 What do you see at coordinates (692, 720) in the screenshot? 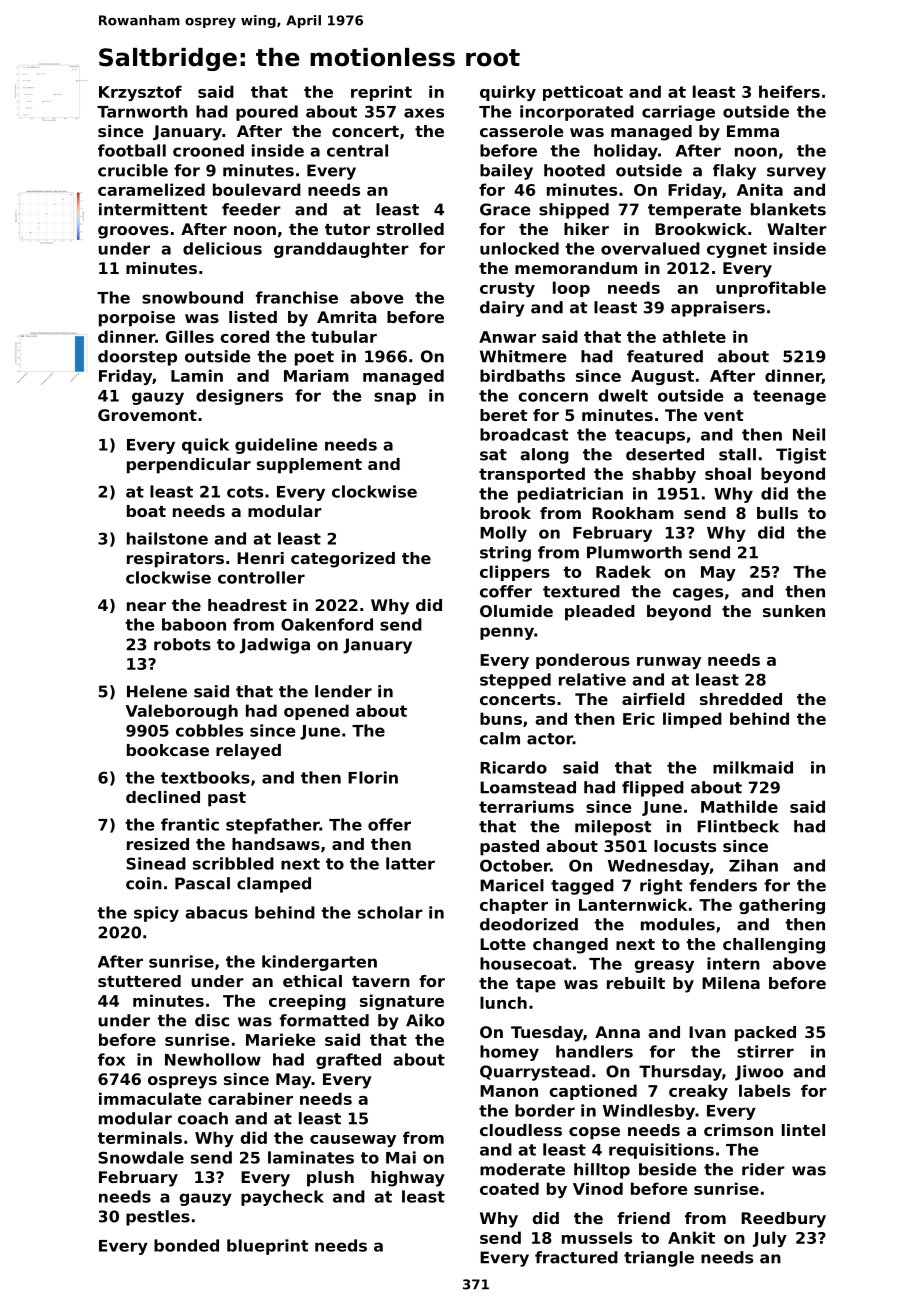
I see `limped` at bounding box center [692, 720].
